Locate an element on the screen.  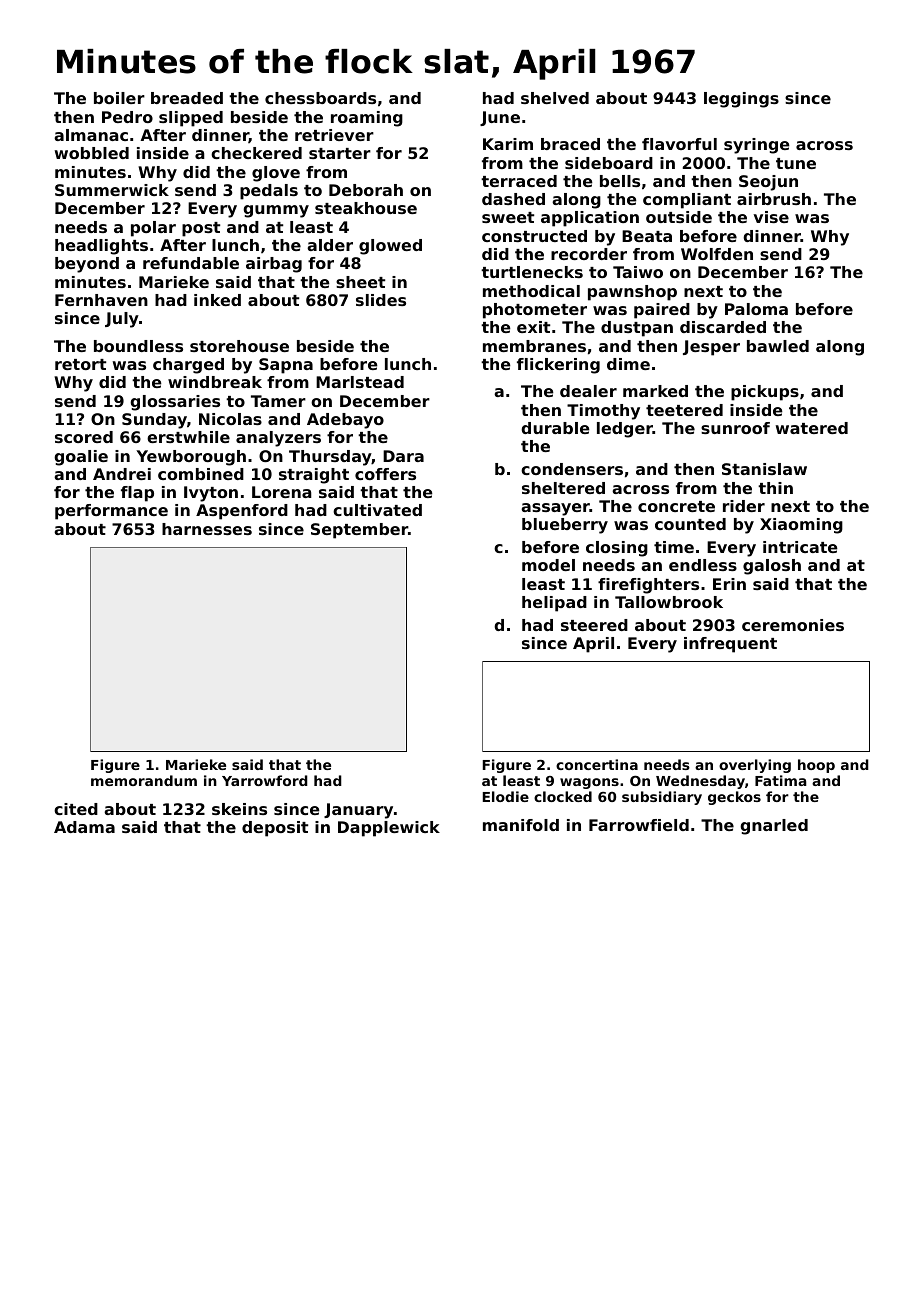
boundless is located at coordinates (138, 346).
